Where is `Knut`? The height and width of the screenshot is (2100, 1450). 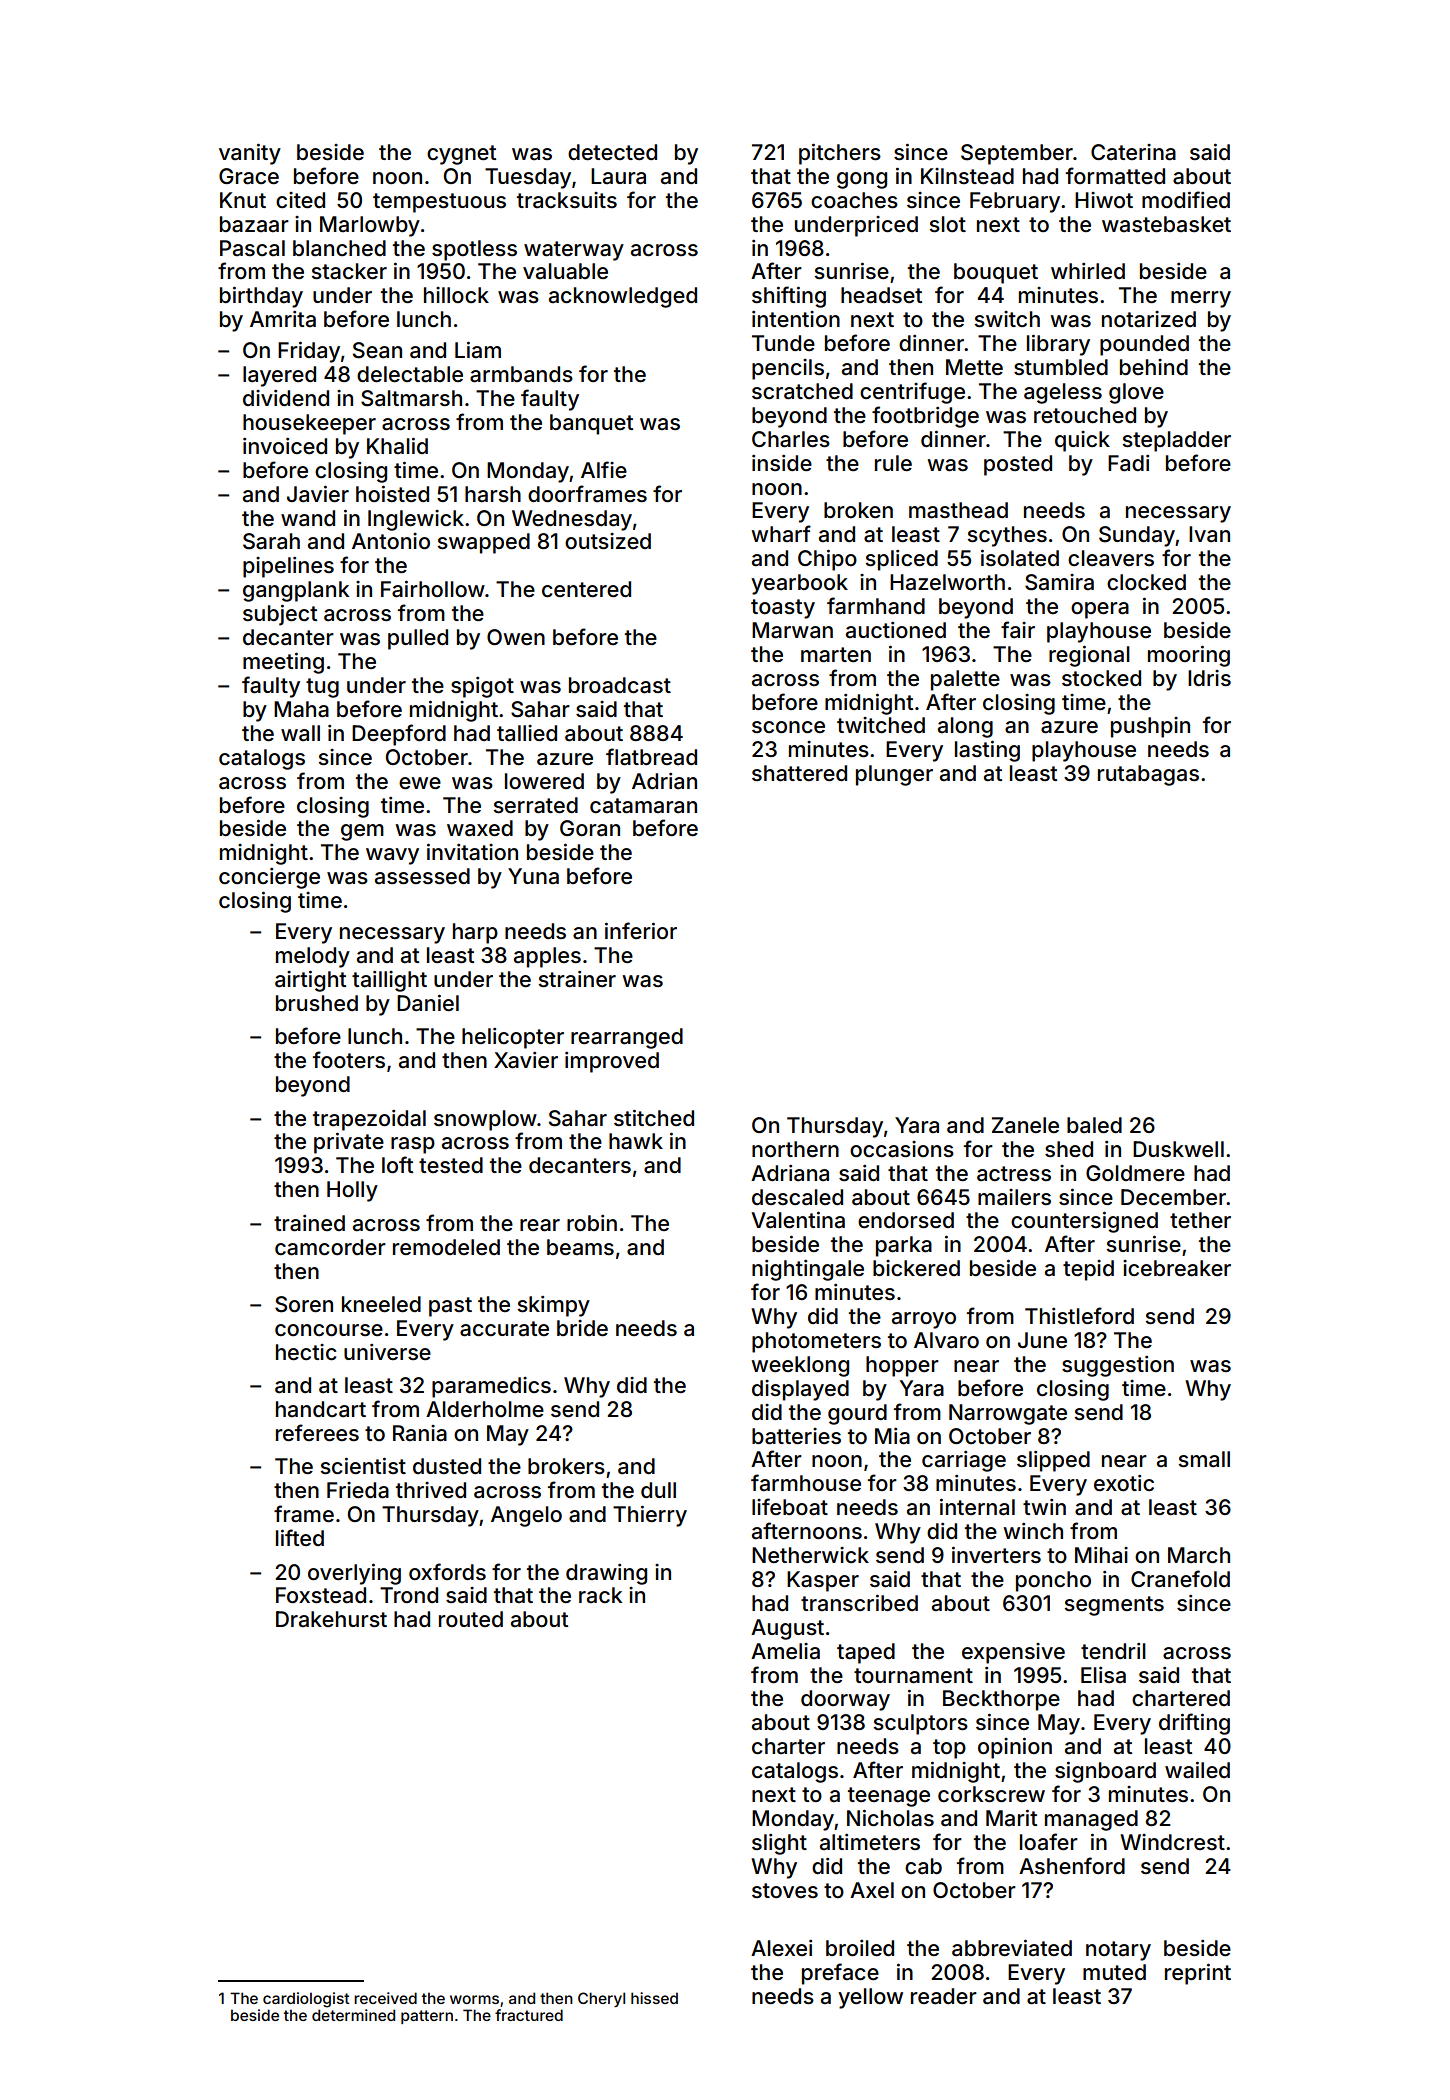 Knut is located at coordinates (243, 200).
